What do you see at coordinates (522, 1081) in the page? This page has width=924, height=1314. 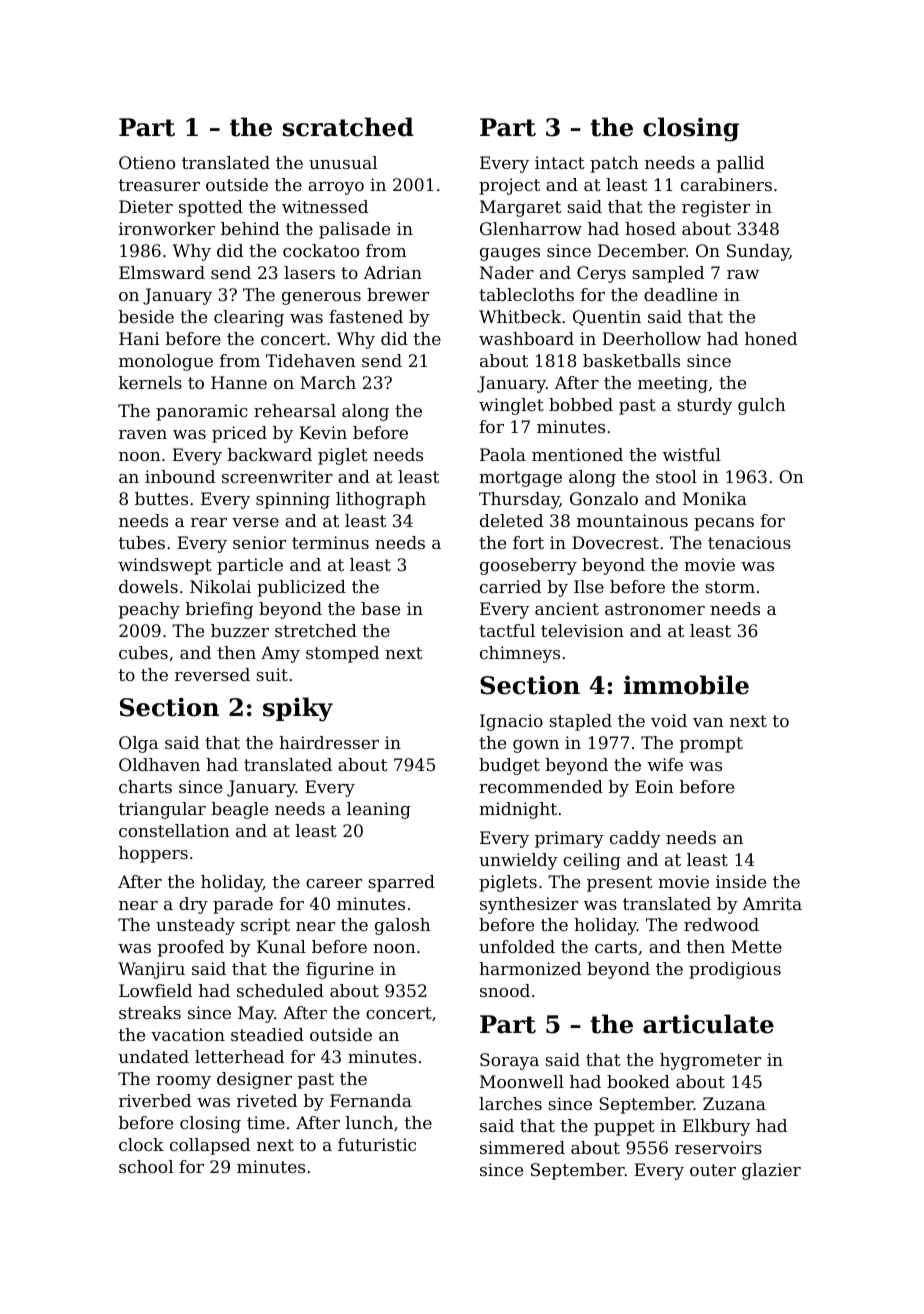 I see `Moonwell` at bounding box center [522, 1081].
